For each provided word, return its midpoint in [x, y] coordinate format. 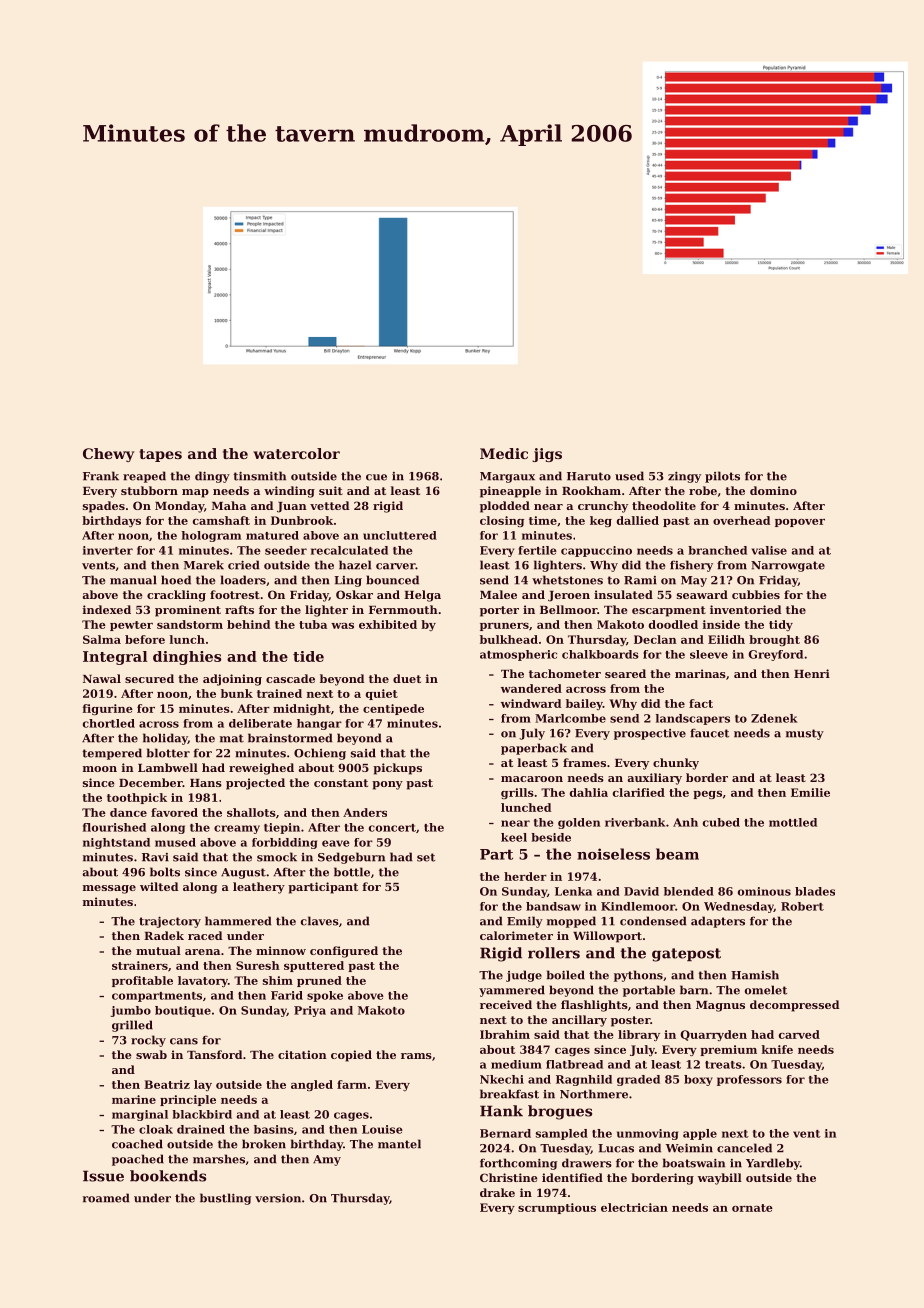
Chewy [108, 455]
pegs [707, 795]
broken [264, 1144]
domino [773, 490]
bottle [352, 872]
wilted [159, 886]
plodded [505, 507]
